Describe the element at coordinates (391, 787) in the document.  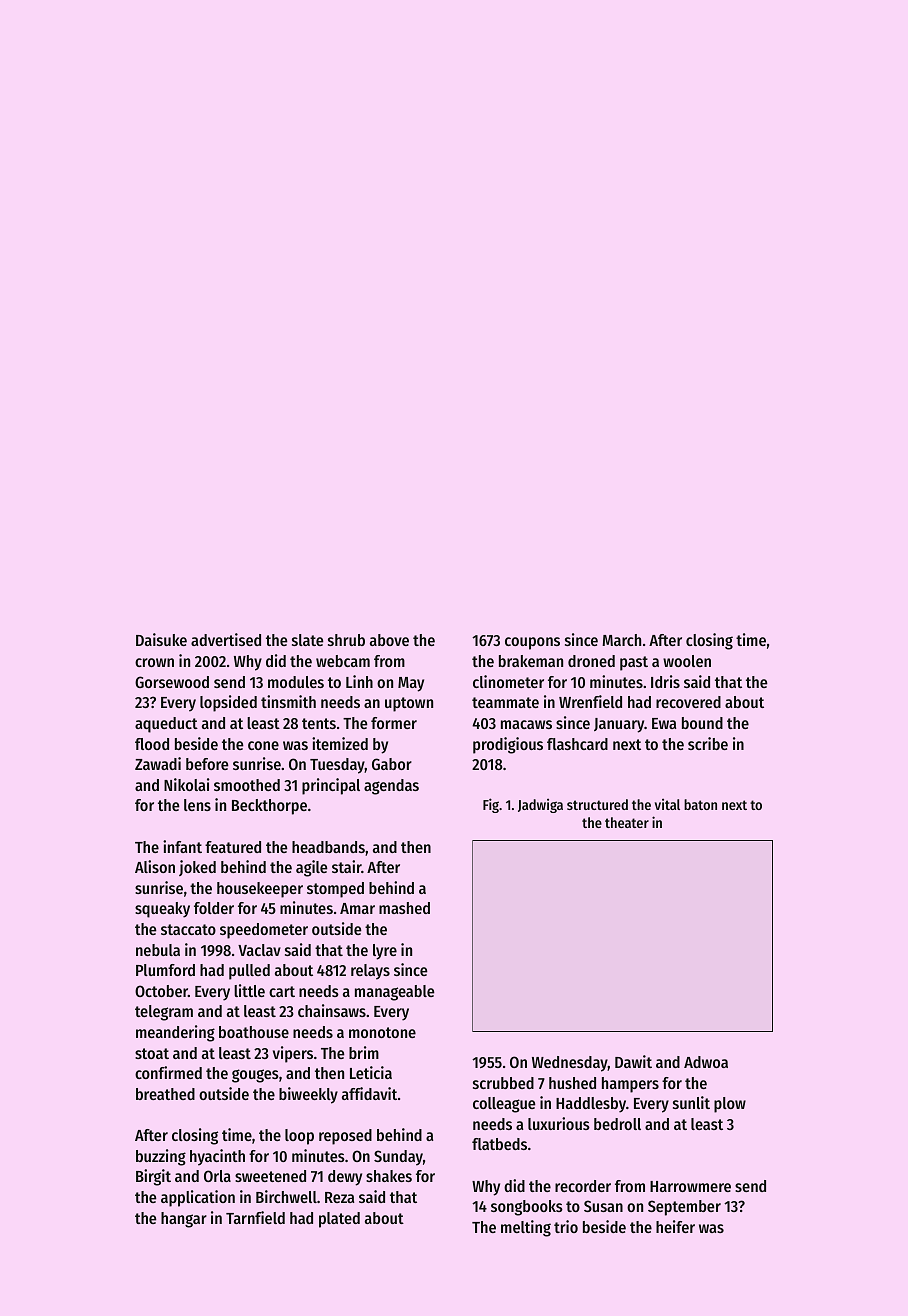
I see `agendas` at that location.
